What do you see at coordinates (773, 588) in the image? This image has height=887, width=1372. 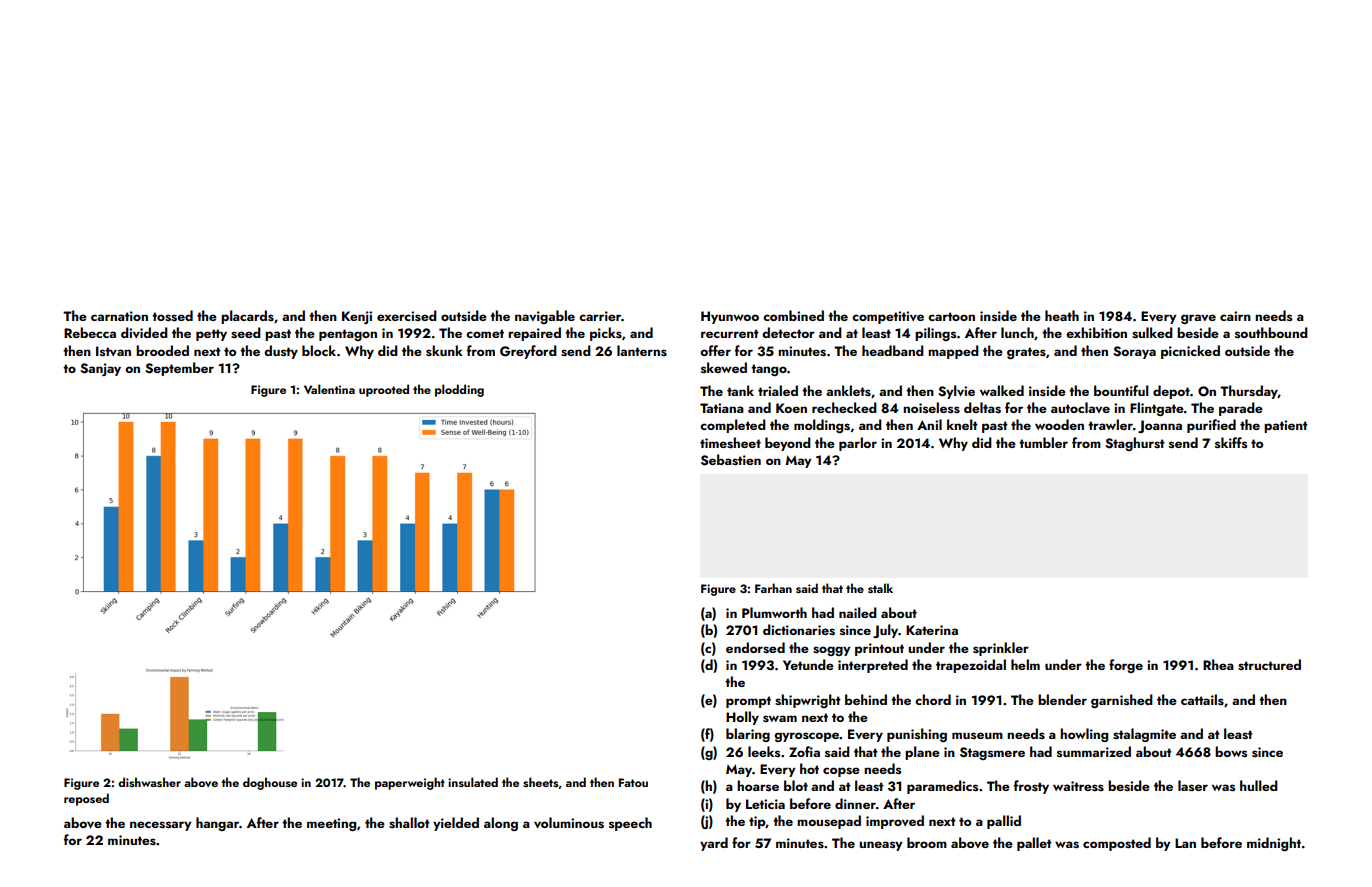 I see `Farhan` at bounding box center [773, 588].
